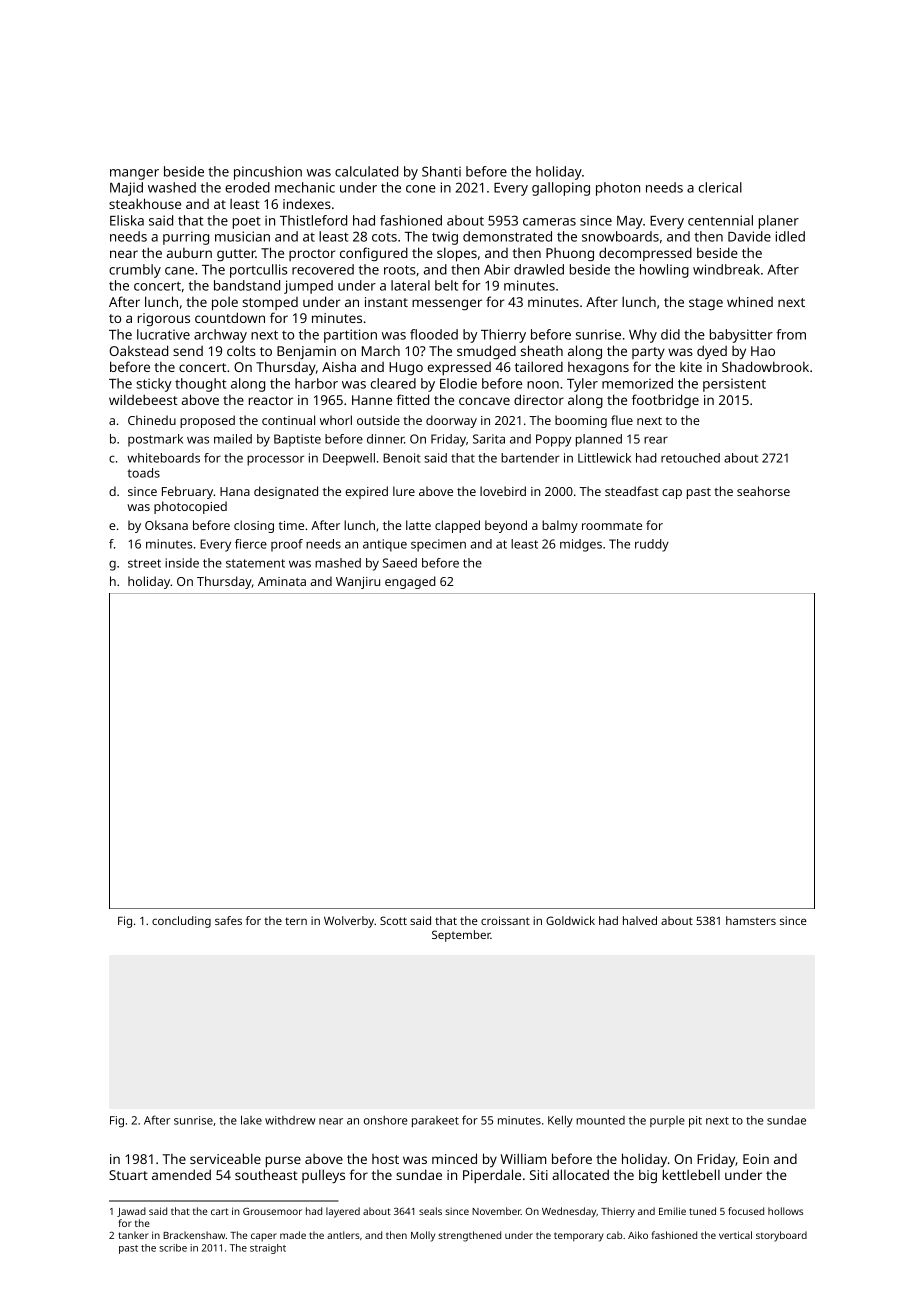 The image size is (924, 1308). Describe the element at coordinates (179, 271) in the screenshot. I see `cane` at that location.
